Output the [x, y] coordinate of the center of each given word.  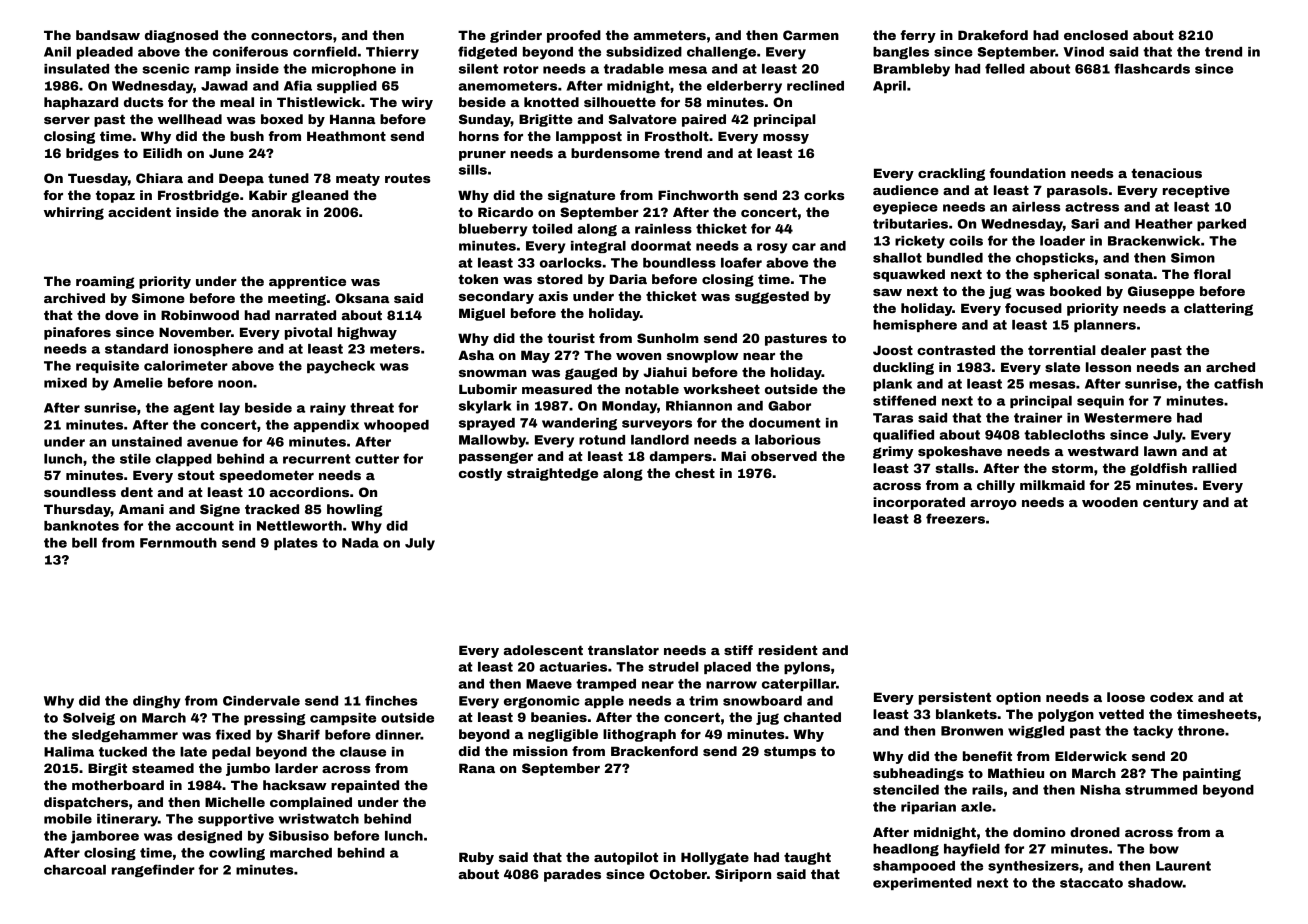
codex [1171, 697]
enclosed [1096, 35]
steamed [163, 768]
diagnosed [181, 36]
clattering [1218, 309]
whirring [74, 213]
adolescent [543, 650]
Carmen [811, 35]
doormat [661, 246]
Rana [477, 768]
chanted [812, 717]
